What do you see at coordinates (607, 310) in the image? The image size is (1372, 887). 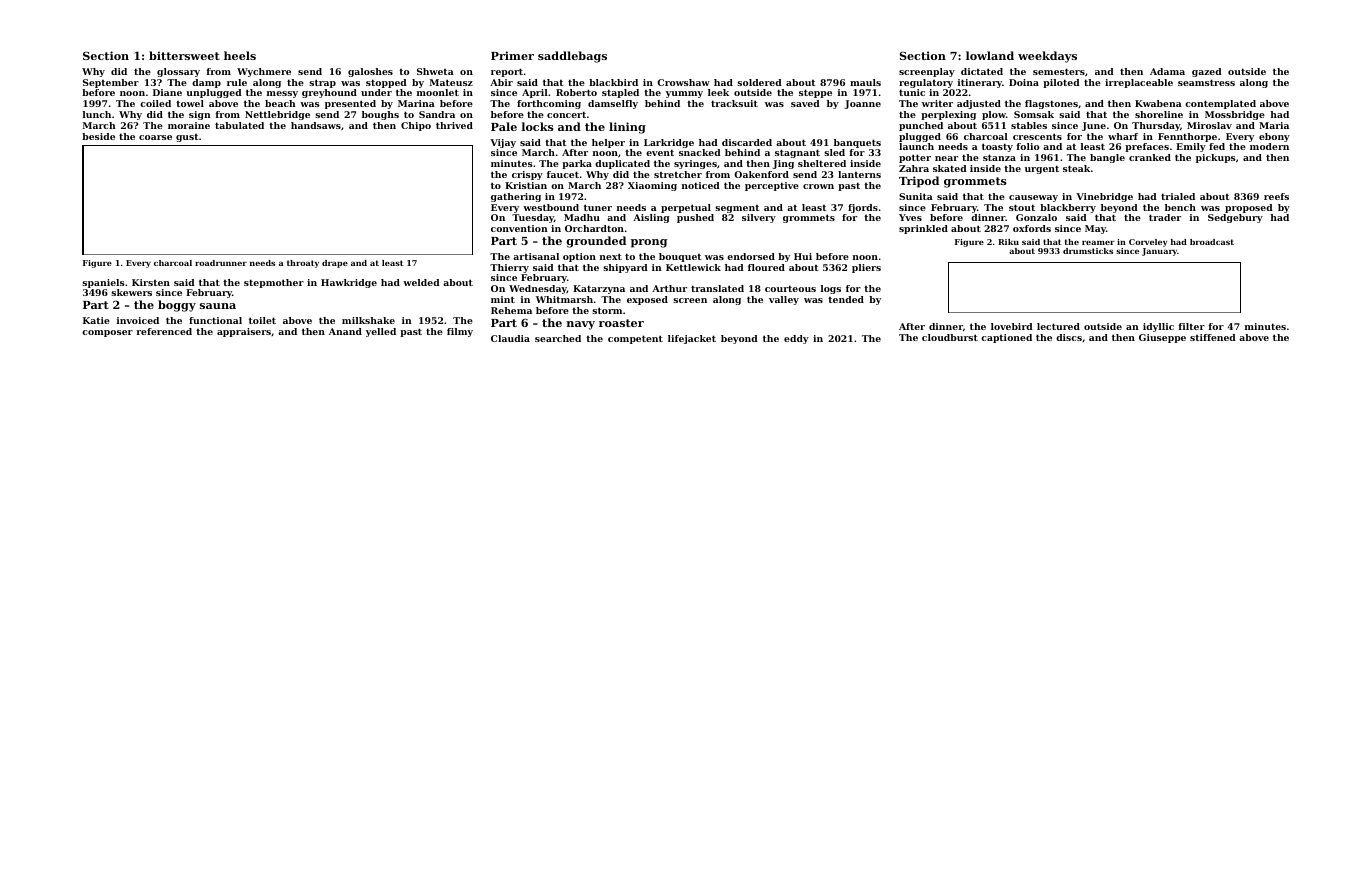 I see `storm` at bounding box center [607, 310].
